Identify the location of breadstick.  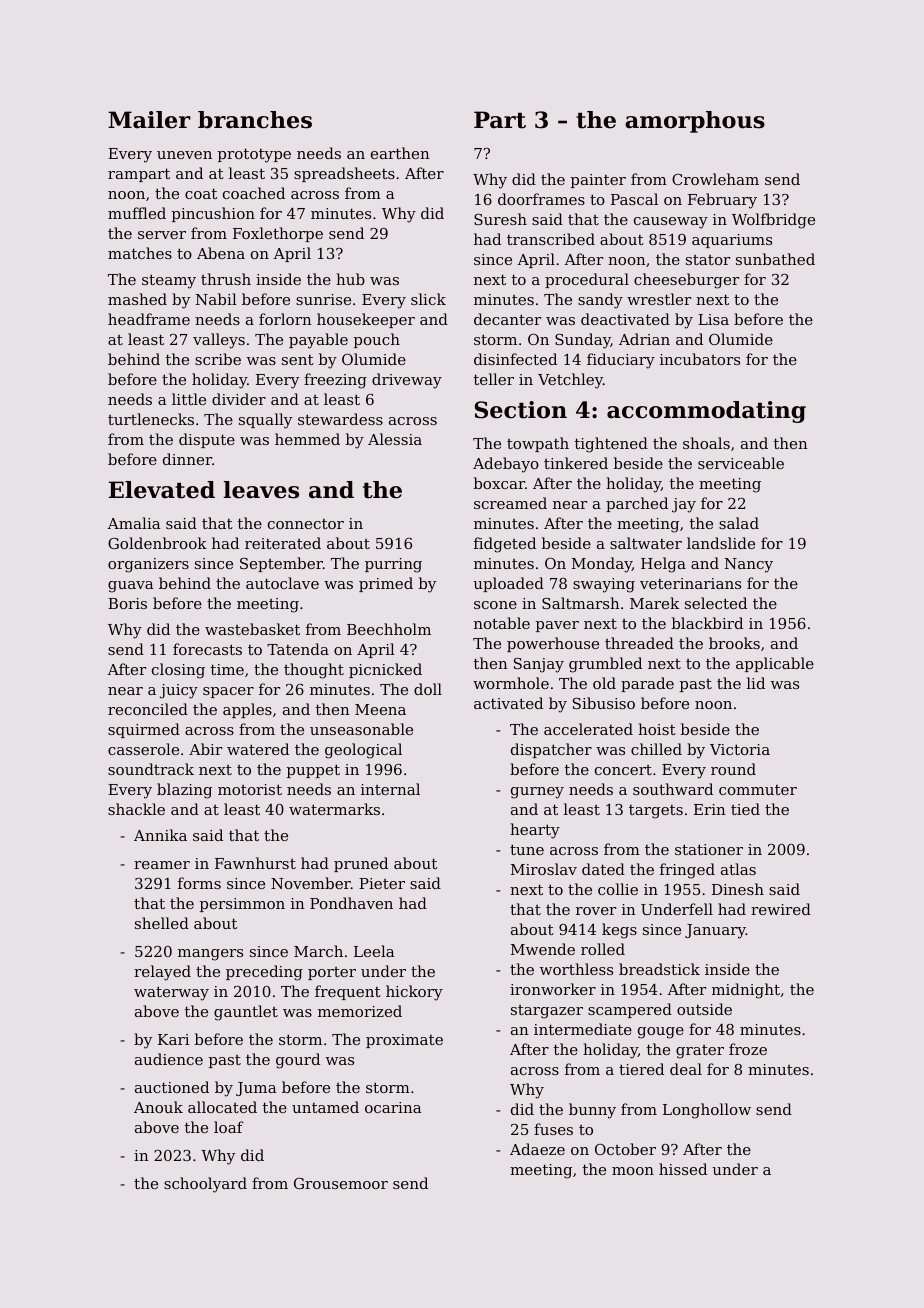
(659, 969).
